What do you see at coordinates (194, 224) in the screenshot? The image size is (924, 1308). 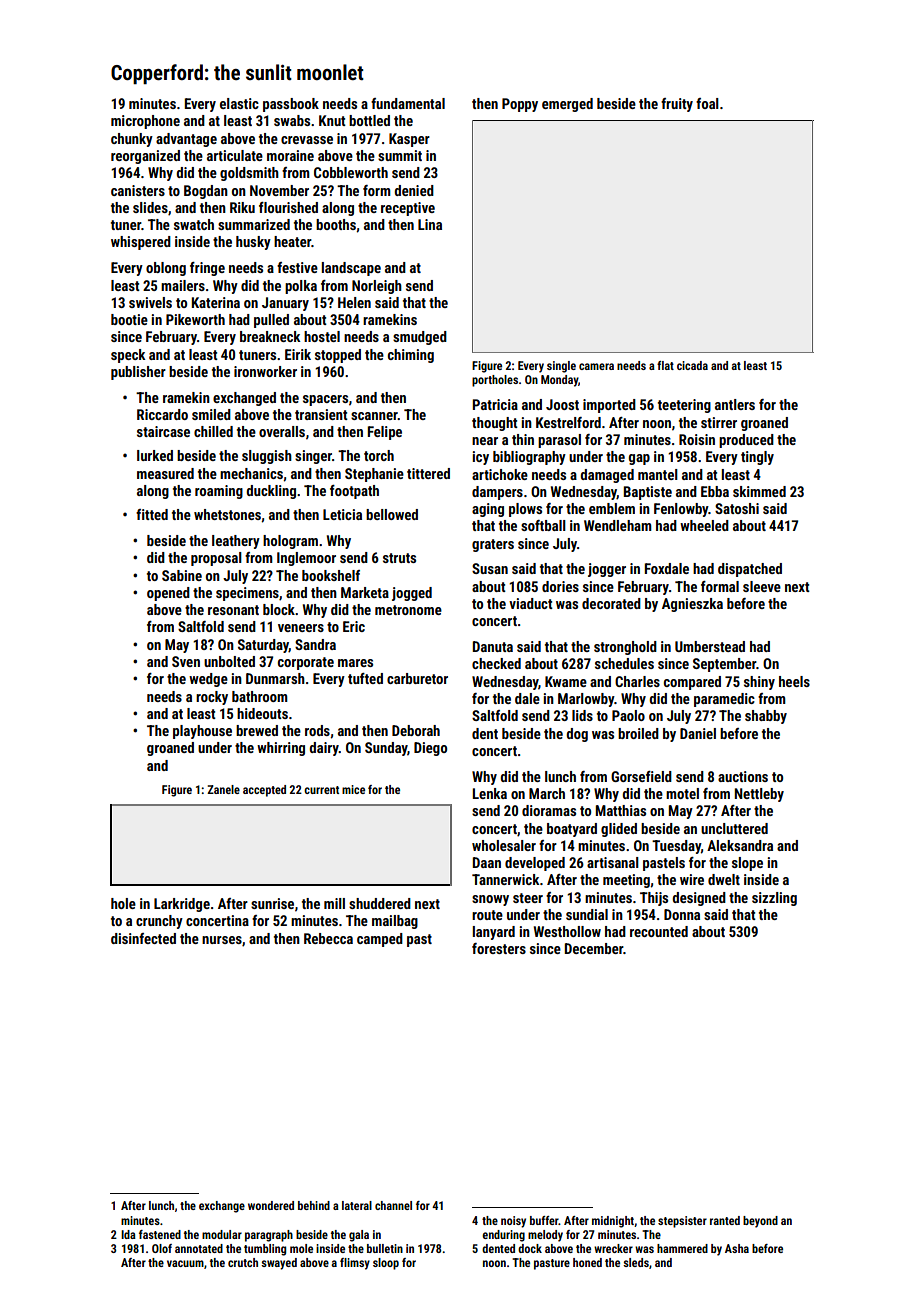 I see `swatch` at bounding box center [194, 224].
